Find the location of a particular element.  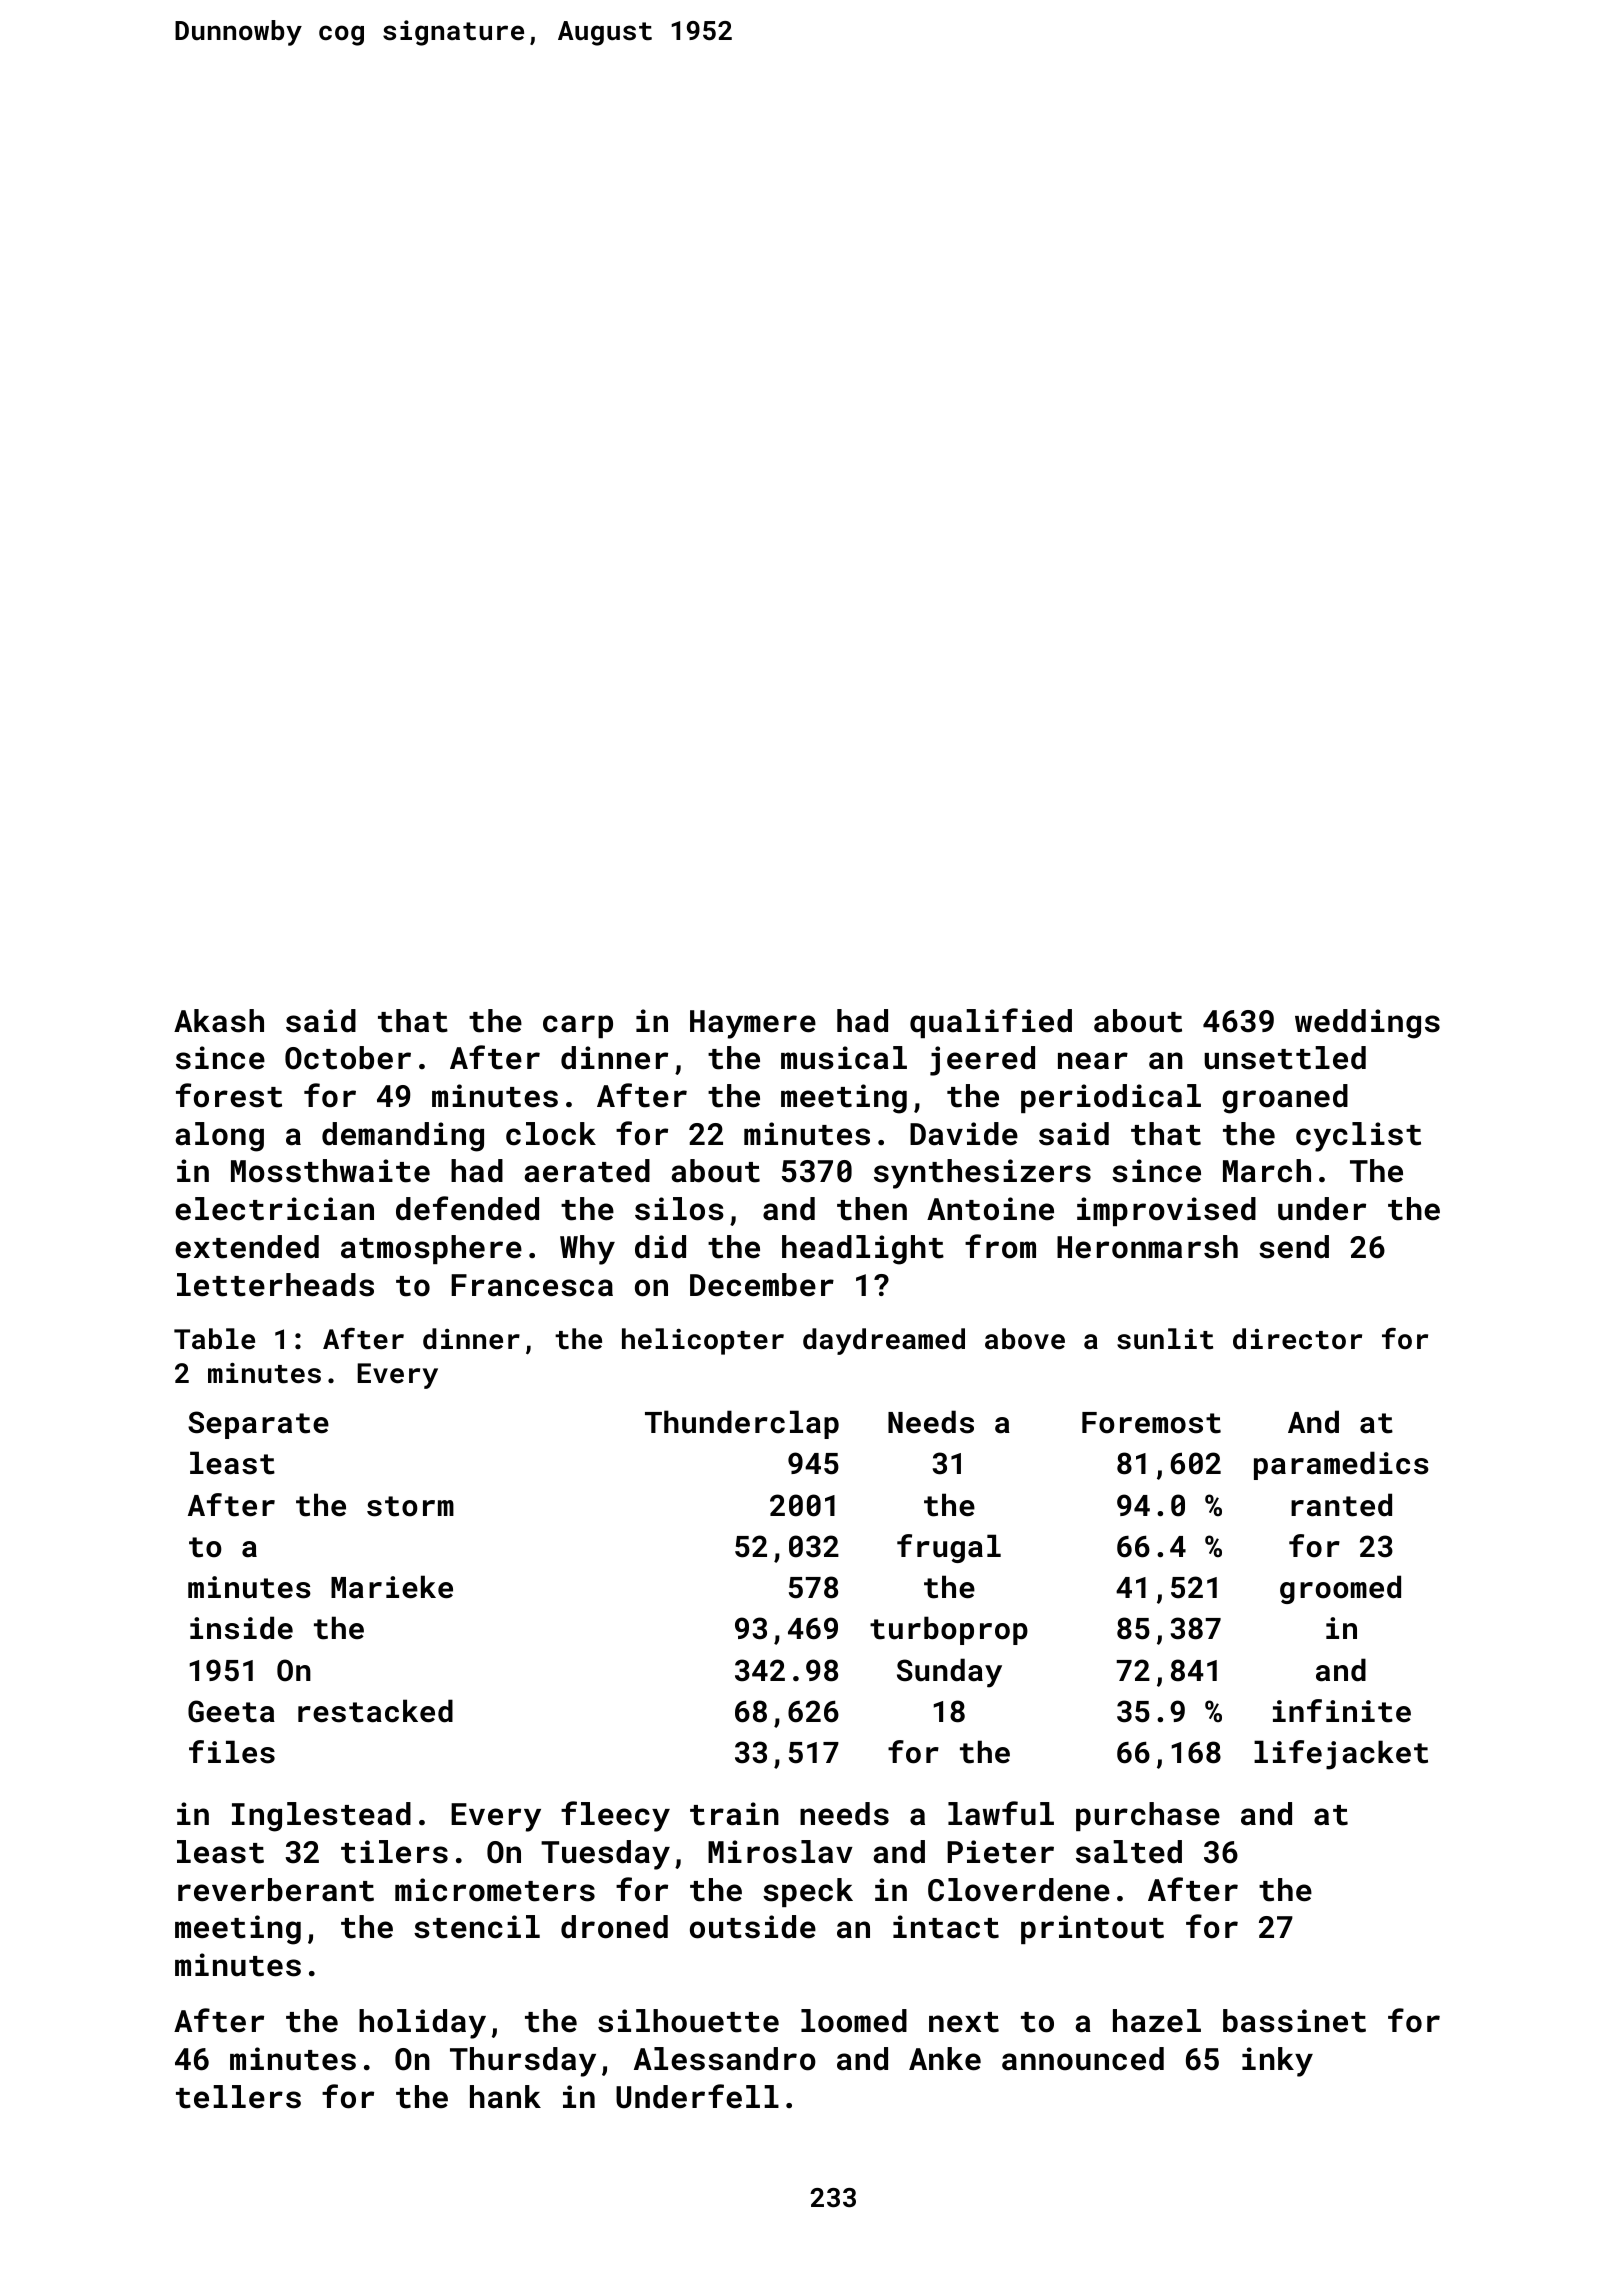

turboprop is located at coordinates (949, 1630).
